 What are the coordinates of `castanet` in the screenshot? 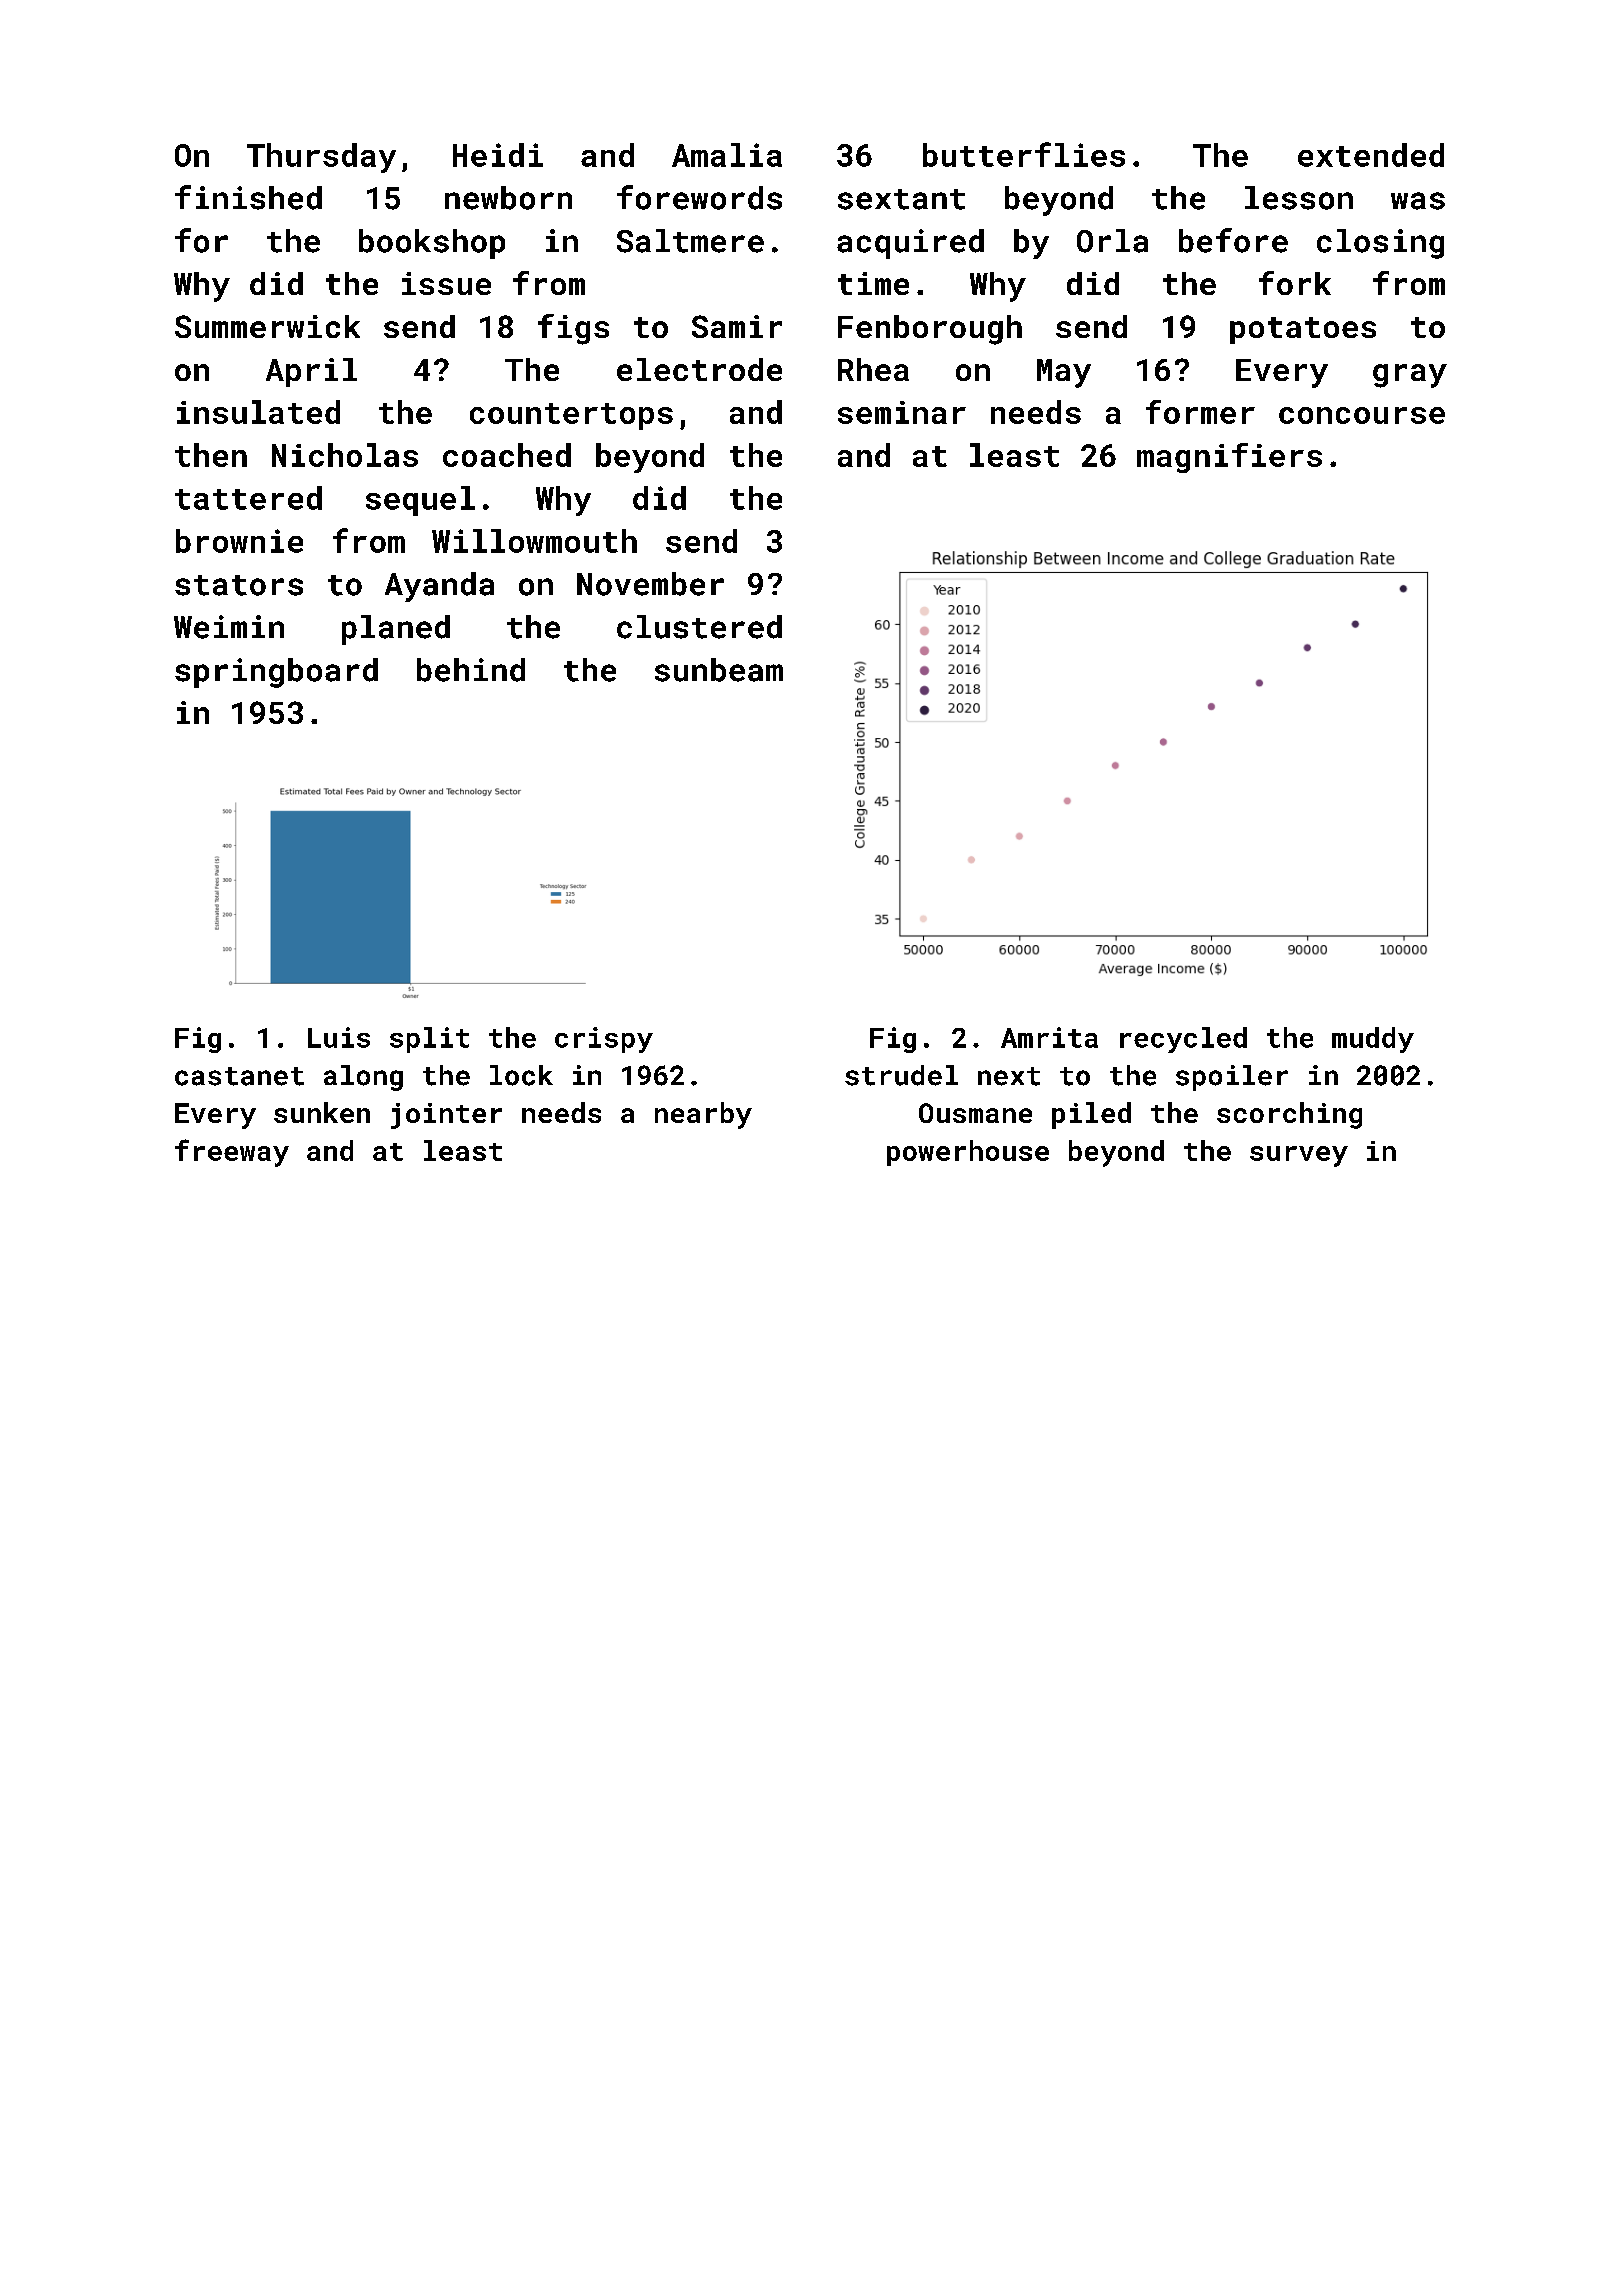 It's located at (239, 1076).
